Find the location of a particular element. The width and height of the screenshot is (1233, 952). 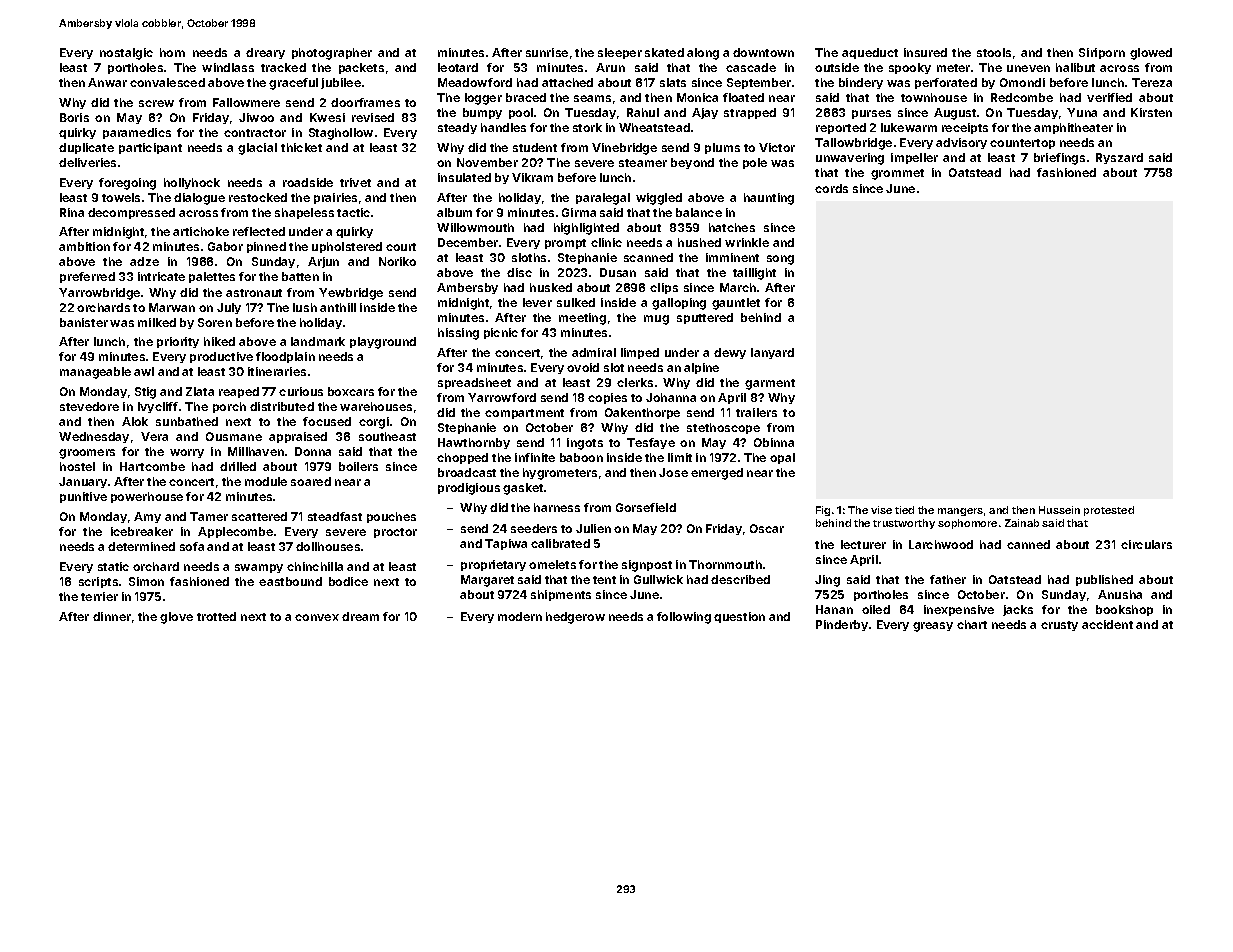

stethoscope is located at coordinates (723, 428).
